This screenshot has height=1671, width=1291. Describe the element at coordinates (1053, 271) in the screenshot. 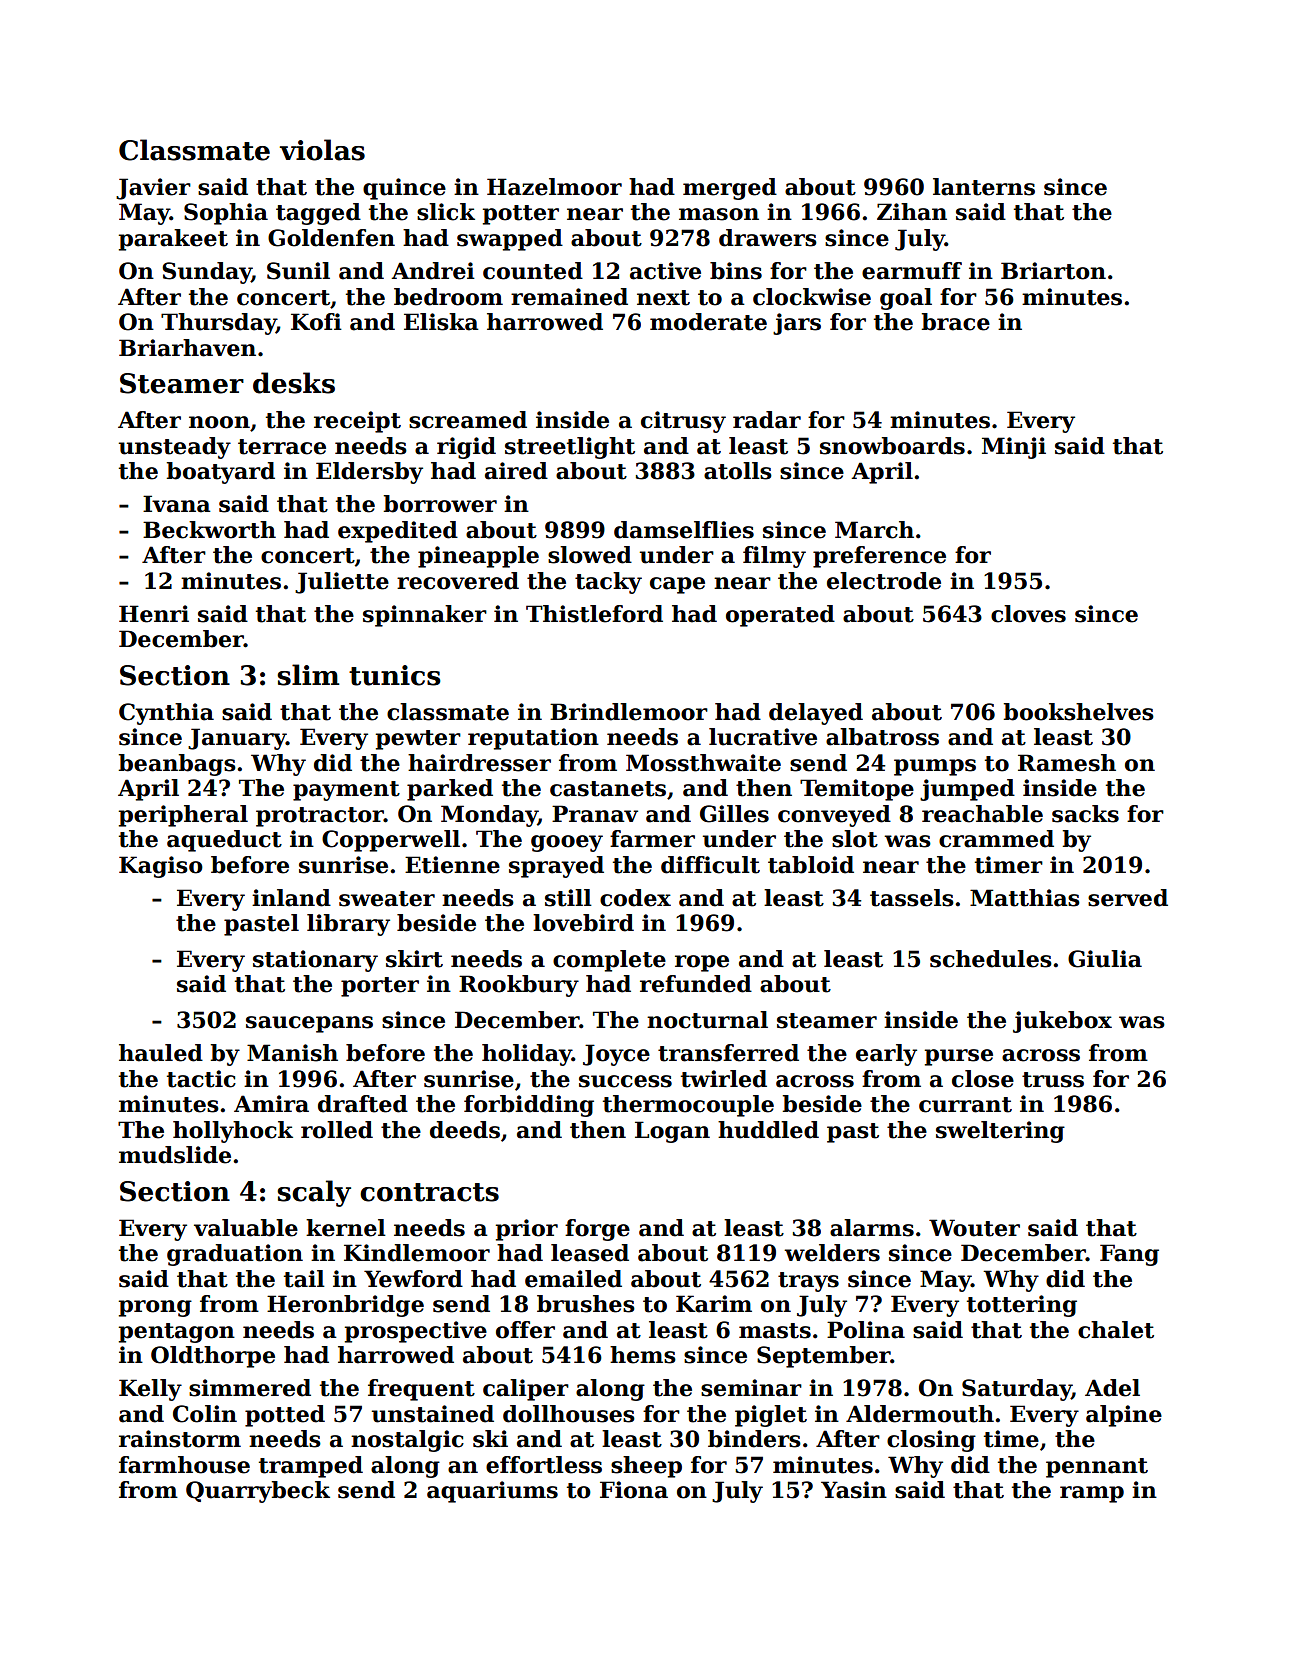

I see `Briarton` at that location.
